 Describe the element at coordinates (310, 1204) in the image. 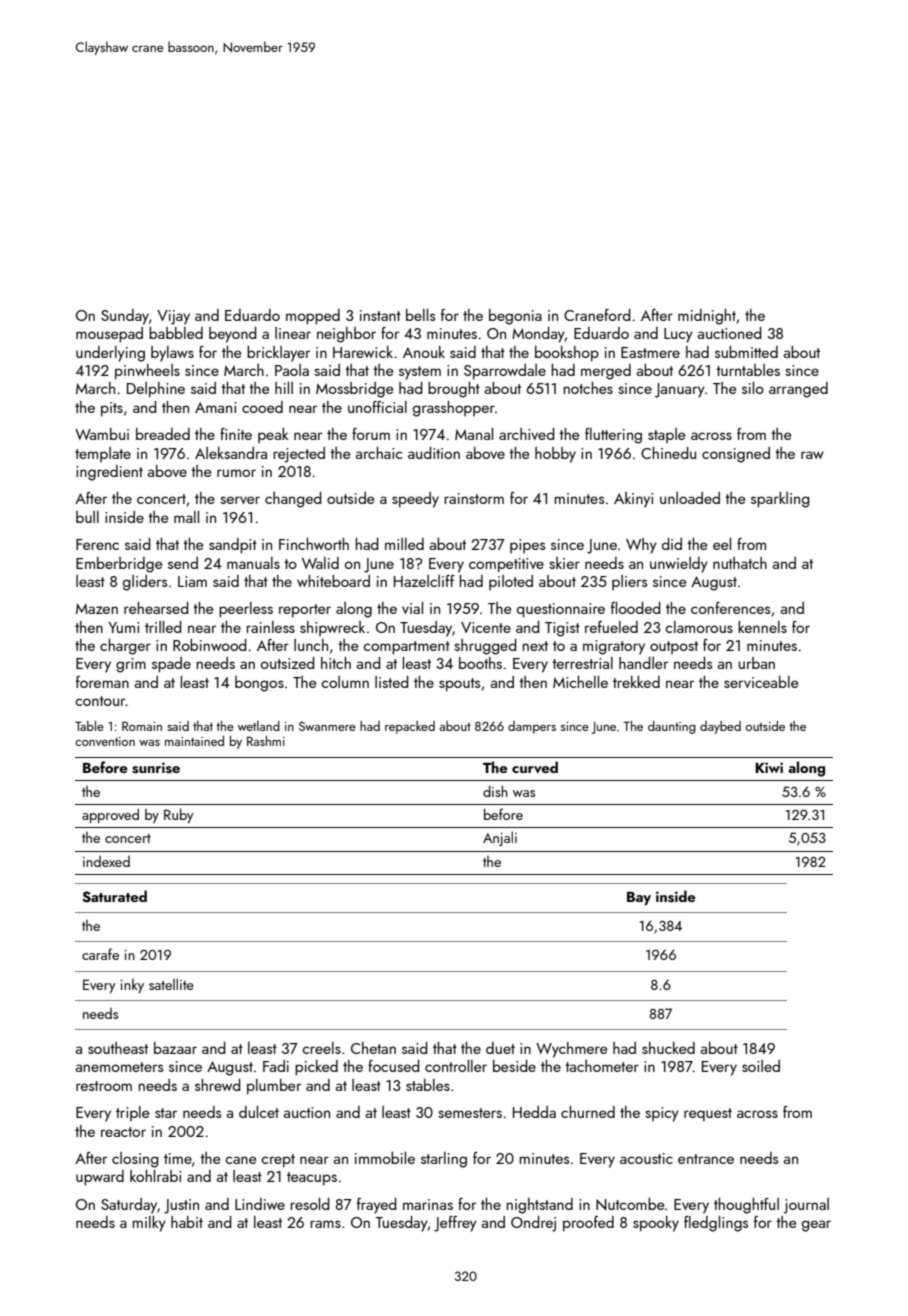

I see `resold` at that location.
